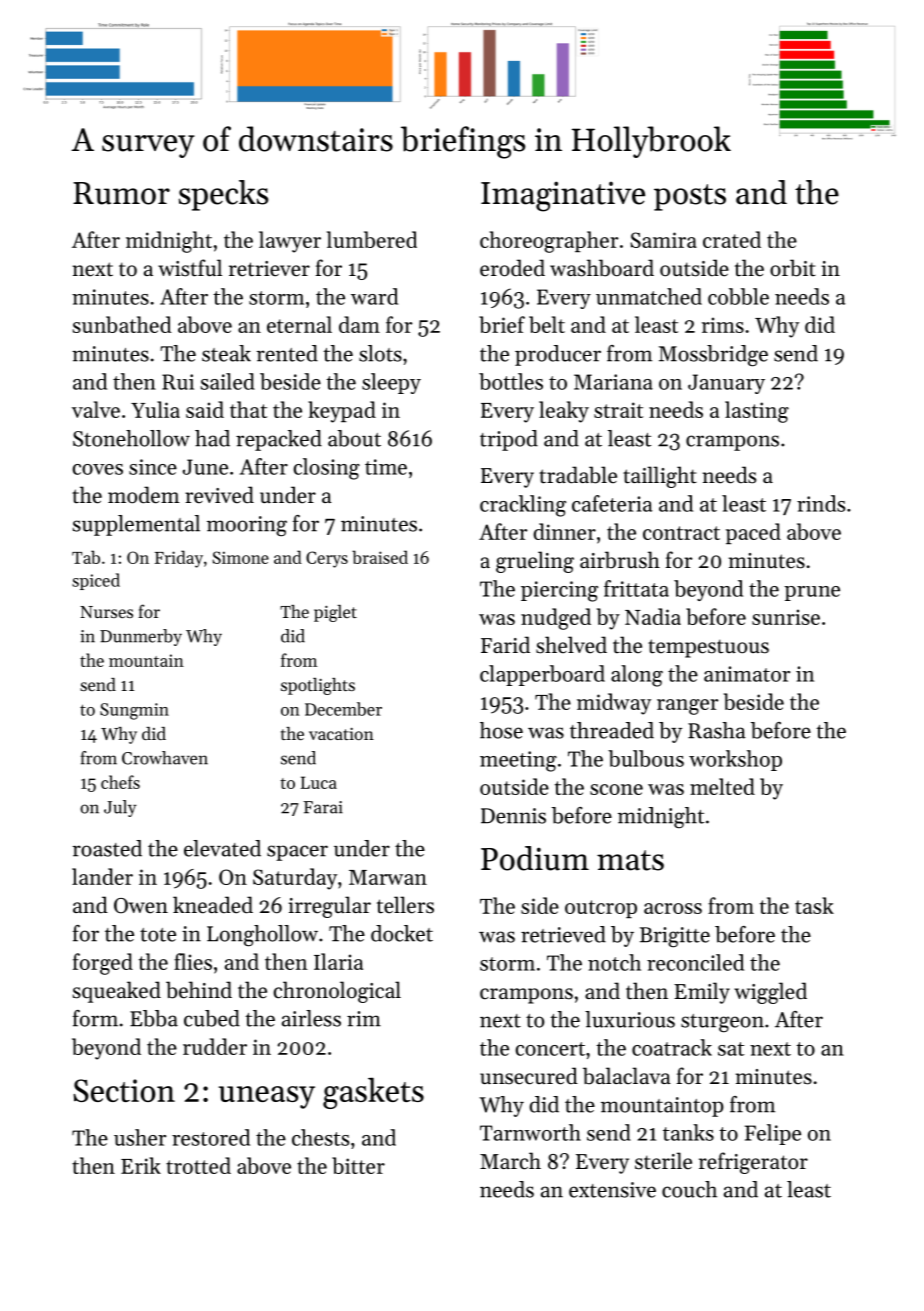 Image resolution: width=924 pixels, height=1311 pixels. What do you see at coordinates (121, 193) in the image?
I see `Rumor` at bounding box center [121, 193].
